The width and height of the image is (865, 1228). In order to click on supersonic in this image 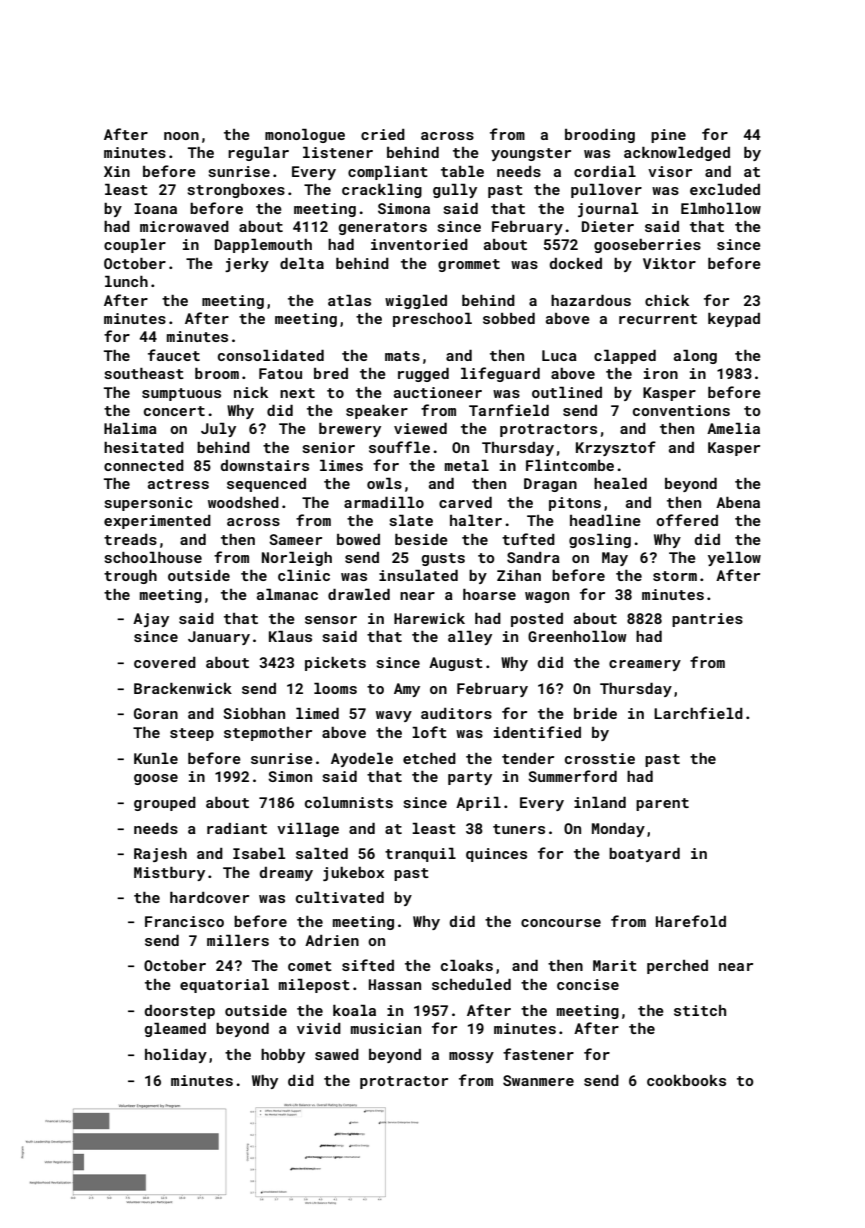, I will do `click(148, 504)`.
